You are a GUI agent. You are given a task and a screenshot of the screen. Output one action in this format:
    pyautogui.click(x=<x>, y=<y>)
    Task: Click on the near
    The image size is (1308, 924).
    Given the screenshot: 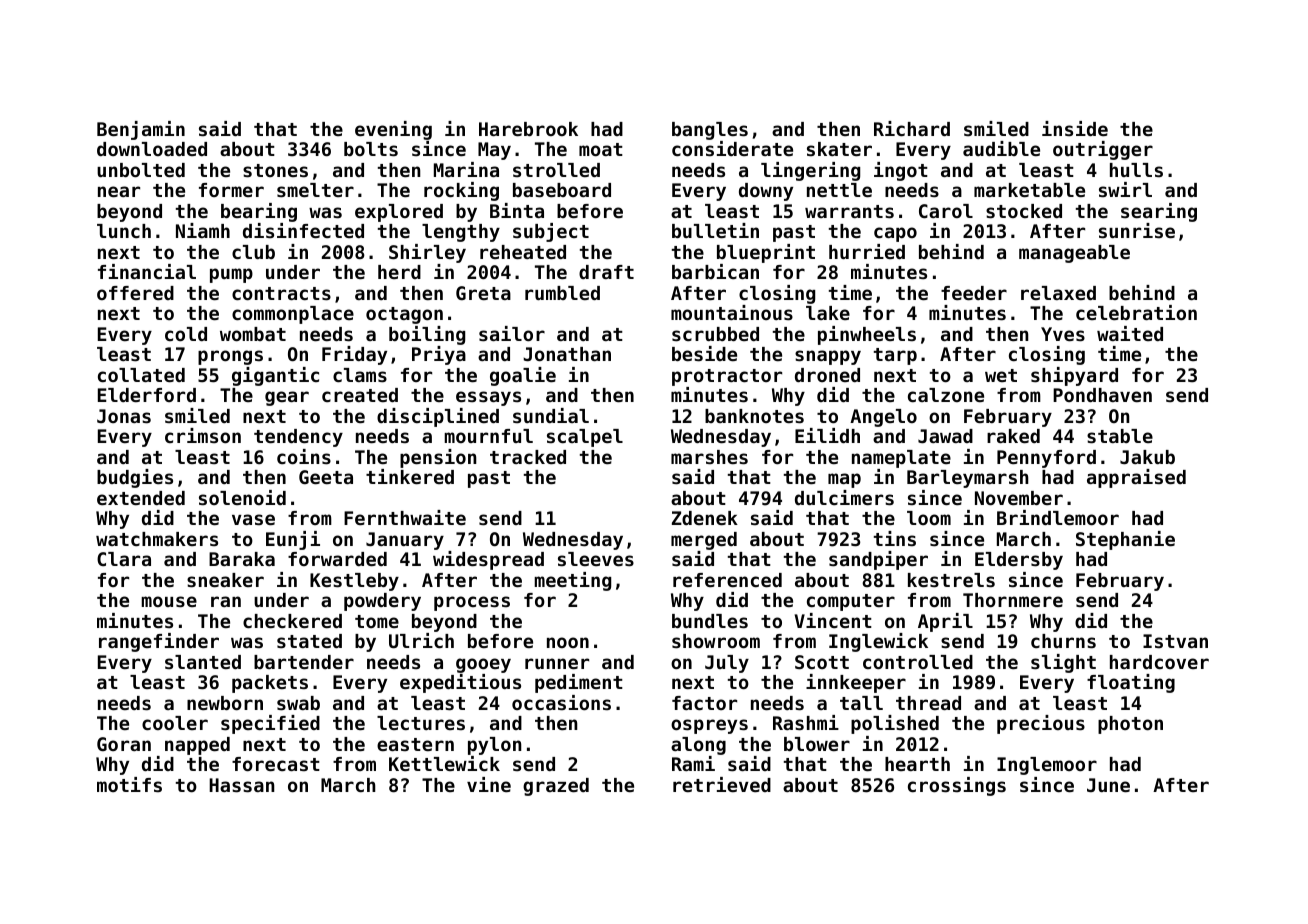 What is the action you would take?
    pyautogui.click(x=119, y=191)
